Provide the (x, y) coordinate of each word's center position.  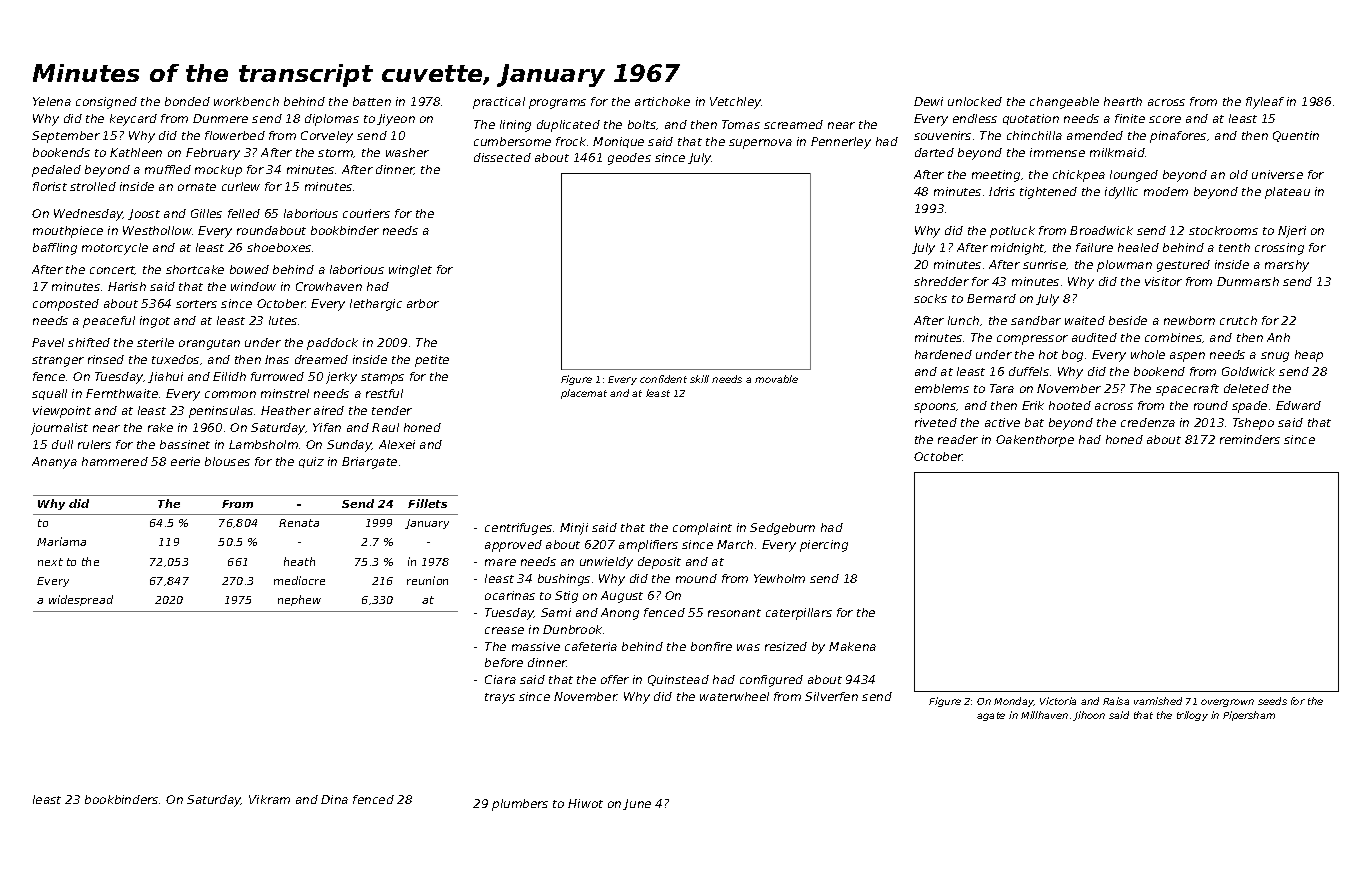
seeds (1272, 701)
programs (557, 104)
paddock (332, 344)
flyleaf (1265, 103)
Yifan (327, 427)
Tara (1002, 388)
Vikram (269, 799)
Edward (1298, 405)
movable (776, 379)
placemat (584, 394)
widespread (81, 600)
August (622, 597)
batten (372, 101)
